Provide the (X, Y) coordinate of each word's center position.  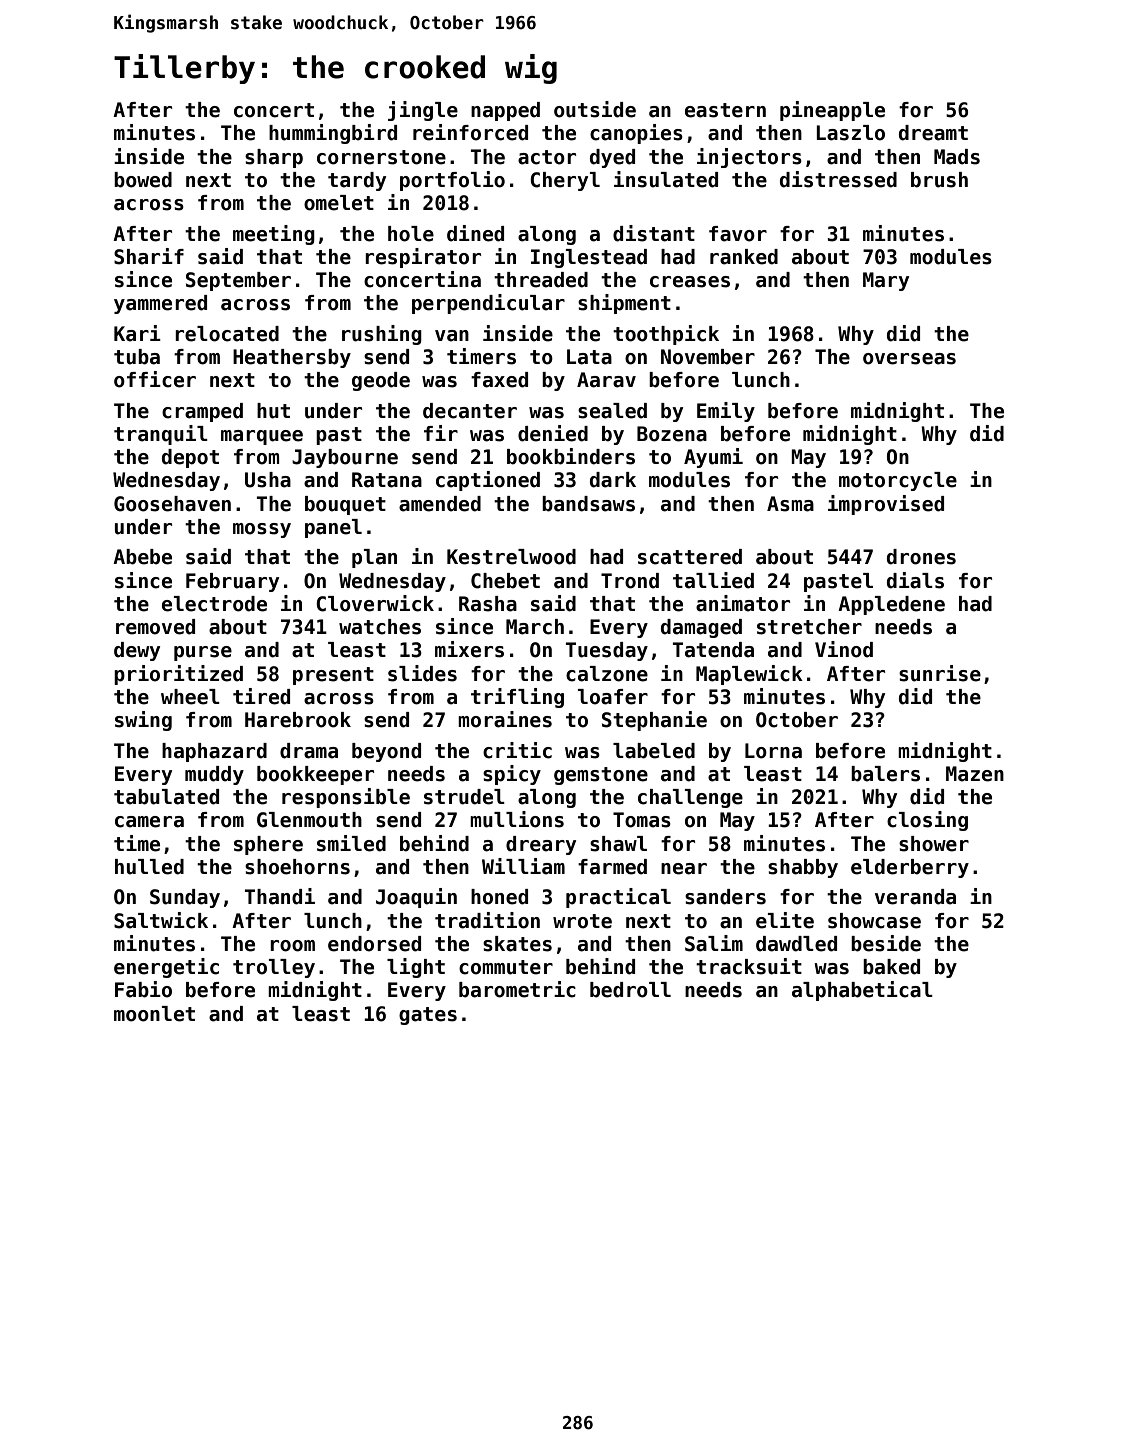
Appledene (891, 605)
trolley (274, 968)
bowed (143, 180)
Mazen (975, 774)
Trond (630, 581)
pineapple (832, 111)
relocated (227, 334)
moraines (505, 719)
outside (595, 109)
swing (143, 721)
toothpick (666, 335)
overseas (909, 359)
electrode (214, 604)
